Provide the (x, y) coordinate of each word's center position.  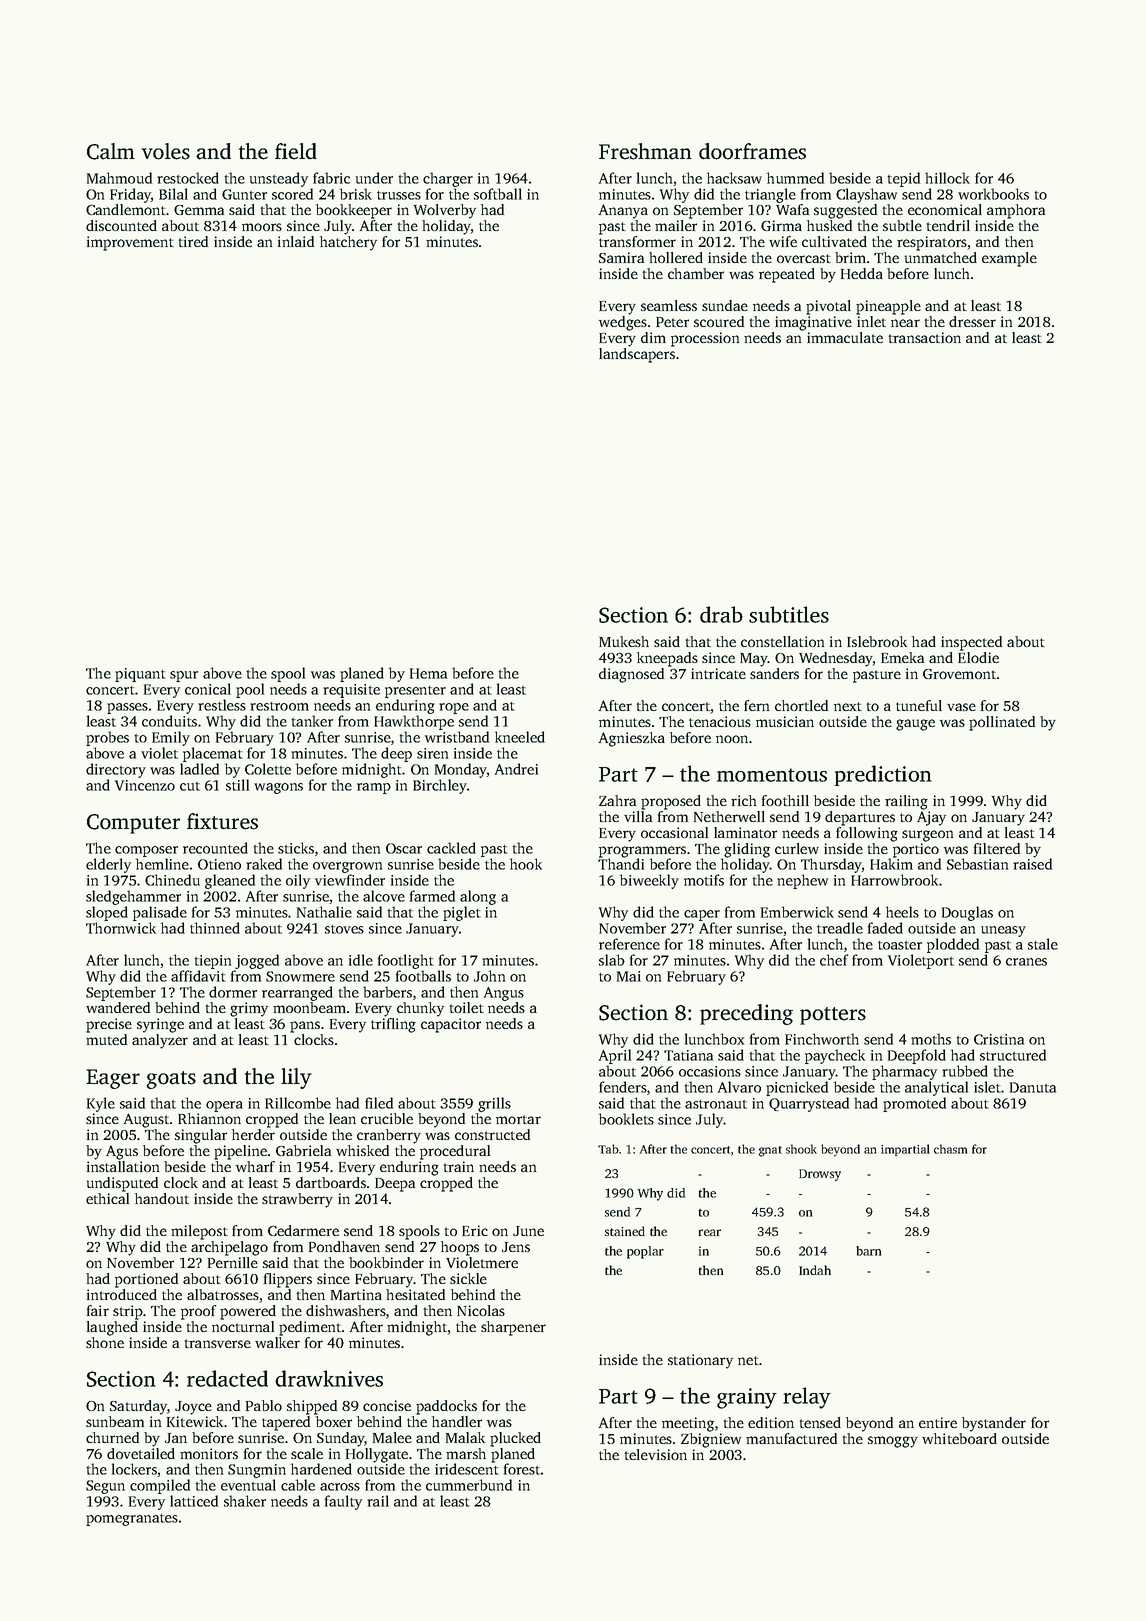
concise (387, 1405)
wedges (623, 323)
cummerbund (469, 1485)
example (1009, 259)
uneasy (1003, 931)
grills (494, 1104)
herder (253, 1134)
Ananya (623, 211)
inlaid (296, 241)
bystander (994, 1424)
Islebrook (877, 641)
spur (184, 676)
